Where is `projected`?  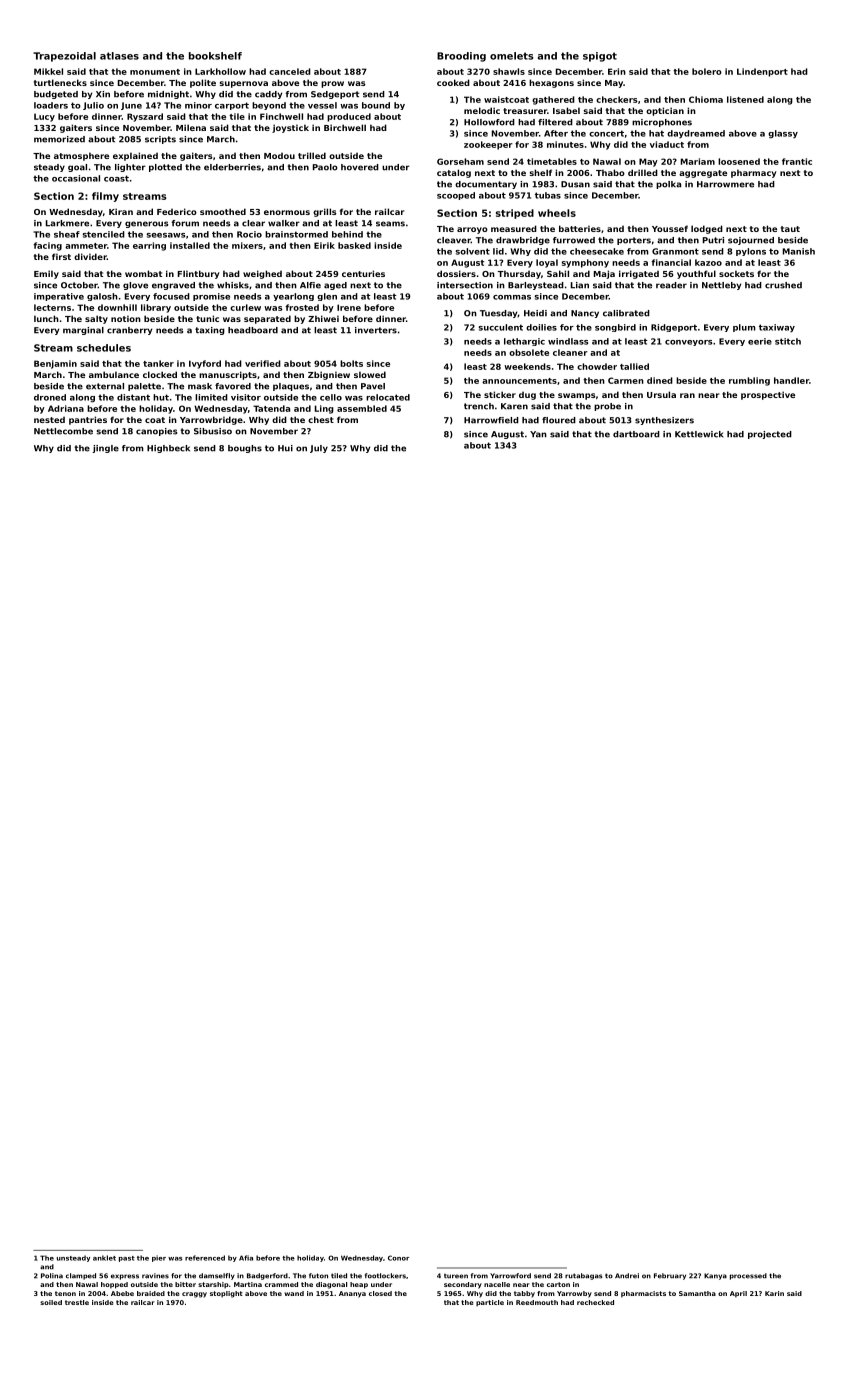 projected is located at coordinates (770, 435).
